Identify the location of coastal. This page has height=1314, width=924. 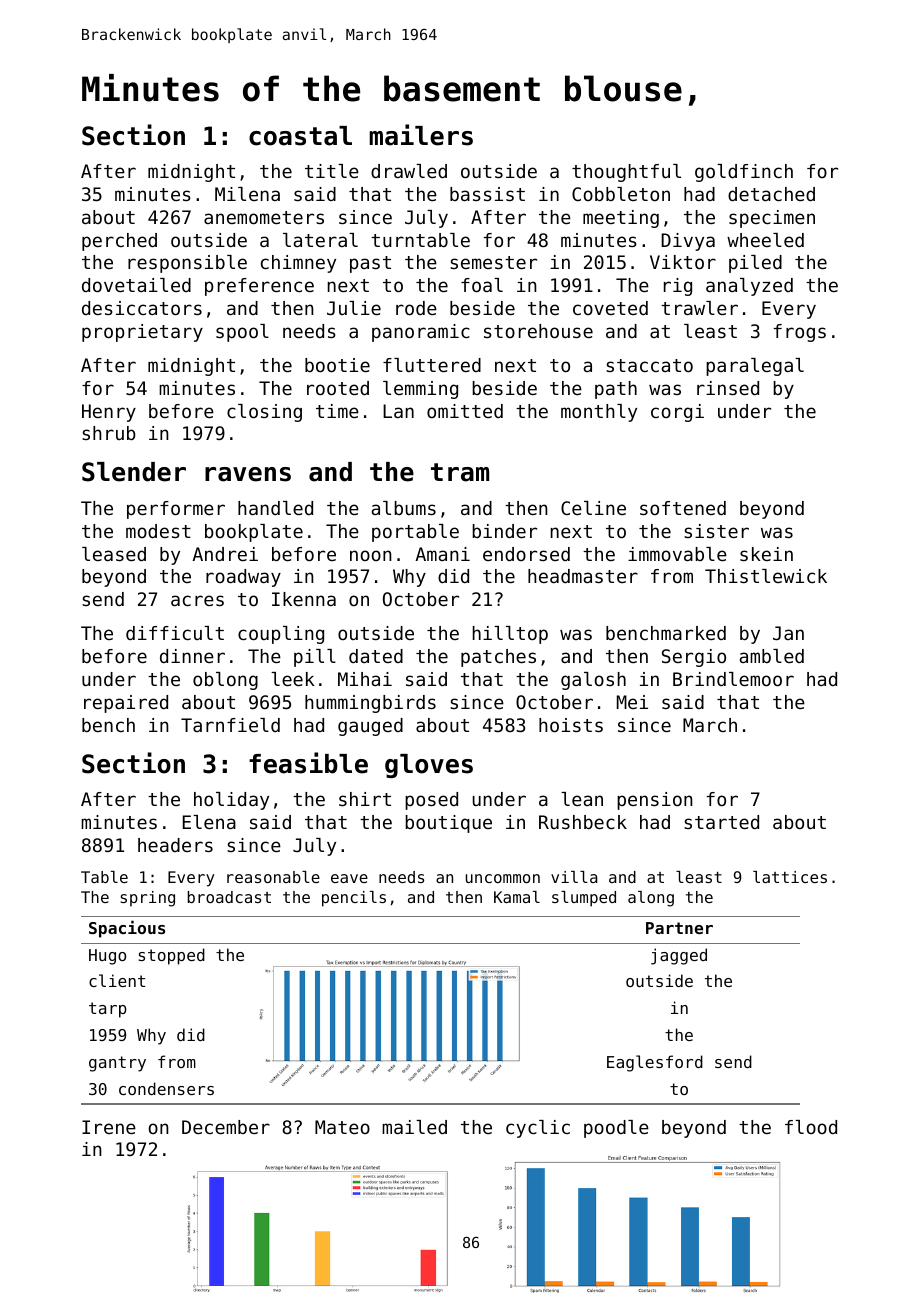
(300, 136).
